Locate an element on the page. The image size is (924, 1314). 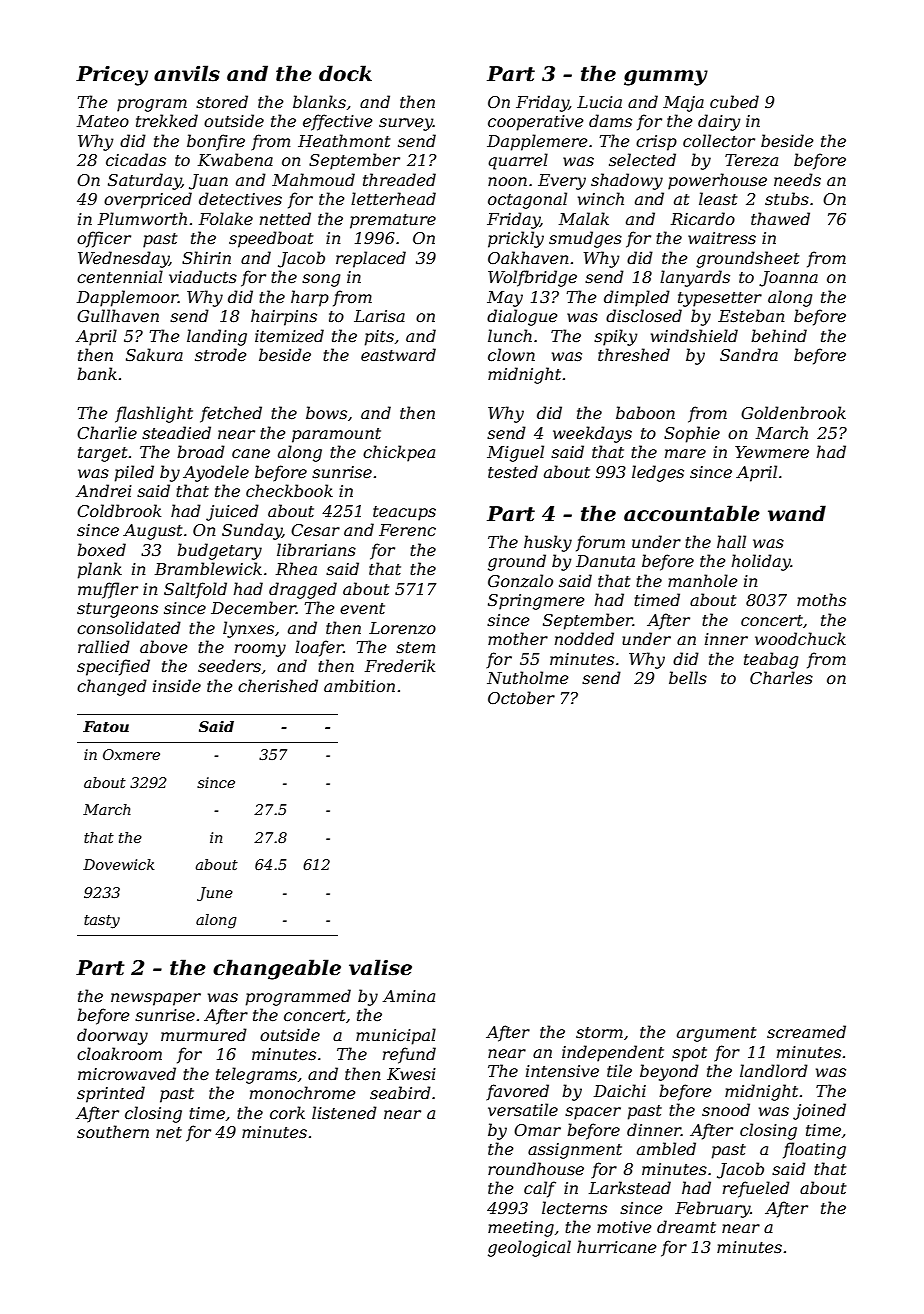
dams is located at coordinates (610, 120).
